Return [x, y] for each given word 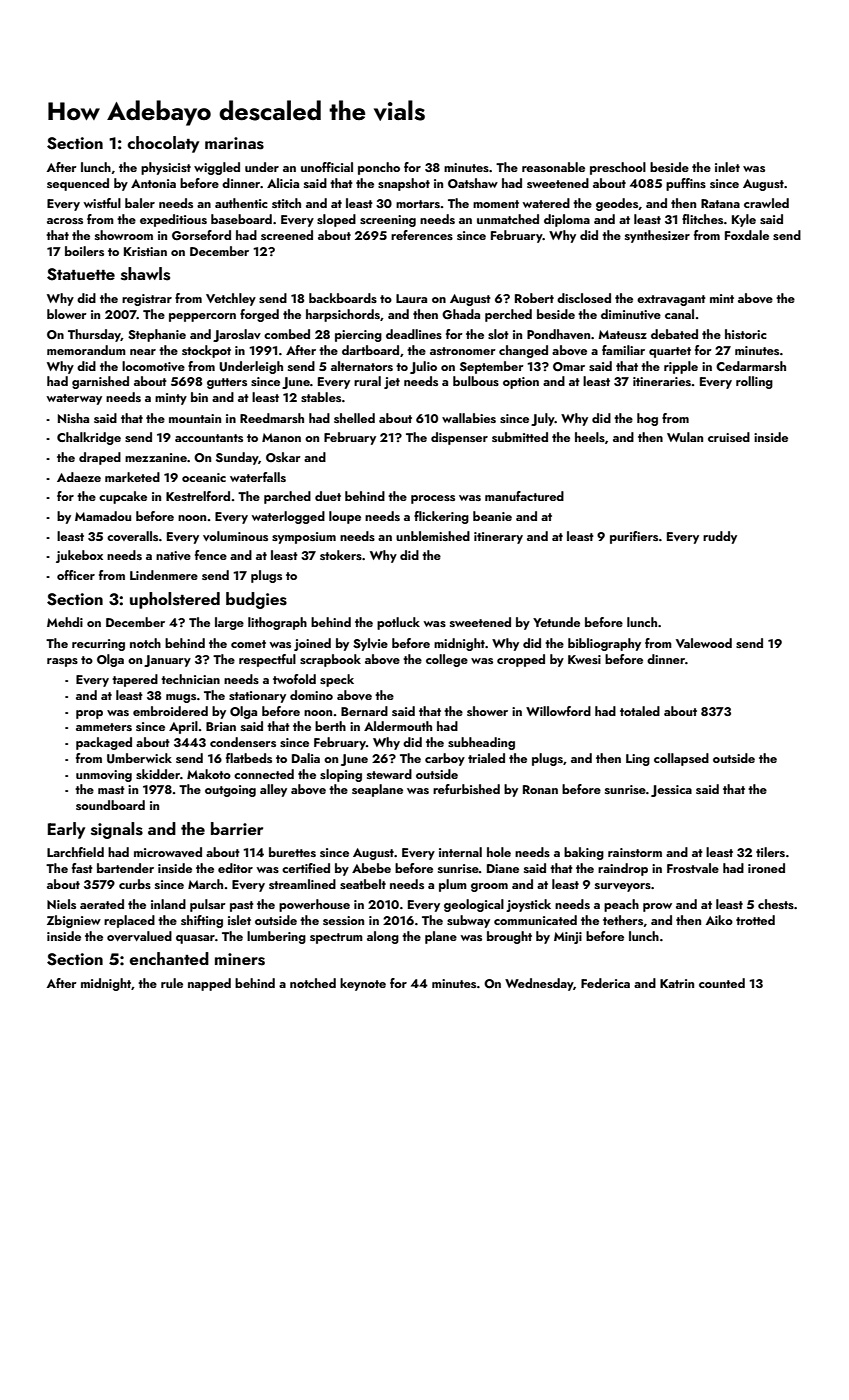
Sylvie [370, 644]
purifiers [634, 537]
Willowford [558, 711]
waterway [74, 399]
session [343, 920]
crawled [766, 203]
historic [746, 334]
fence [211, 555]
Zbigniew [74, 921]
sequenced [78, 184]
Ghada [461, 314]
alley [273, 790]
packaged [104, 743]
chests [776, 904]
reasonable [553, 167]
